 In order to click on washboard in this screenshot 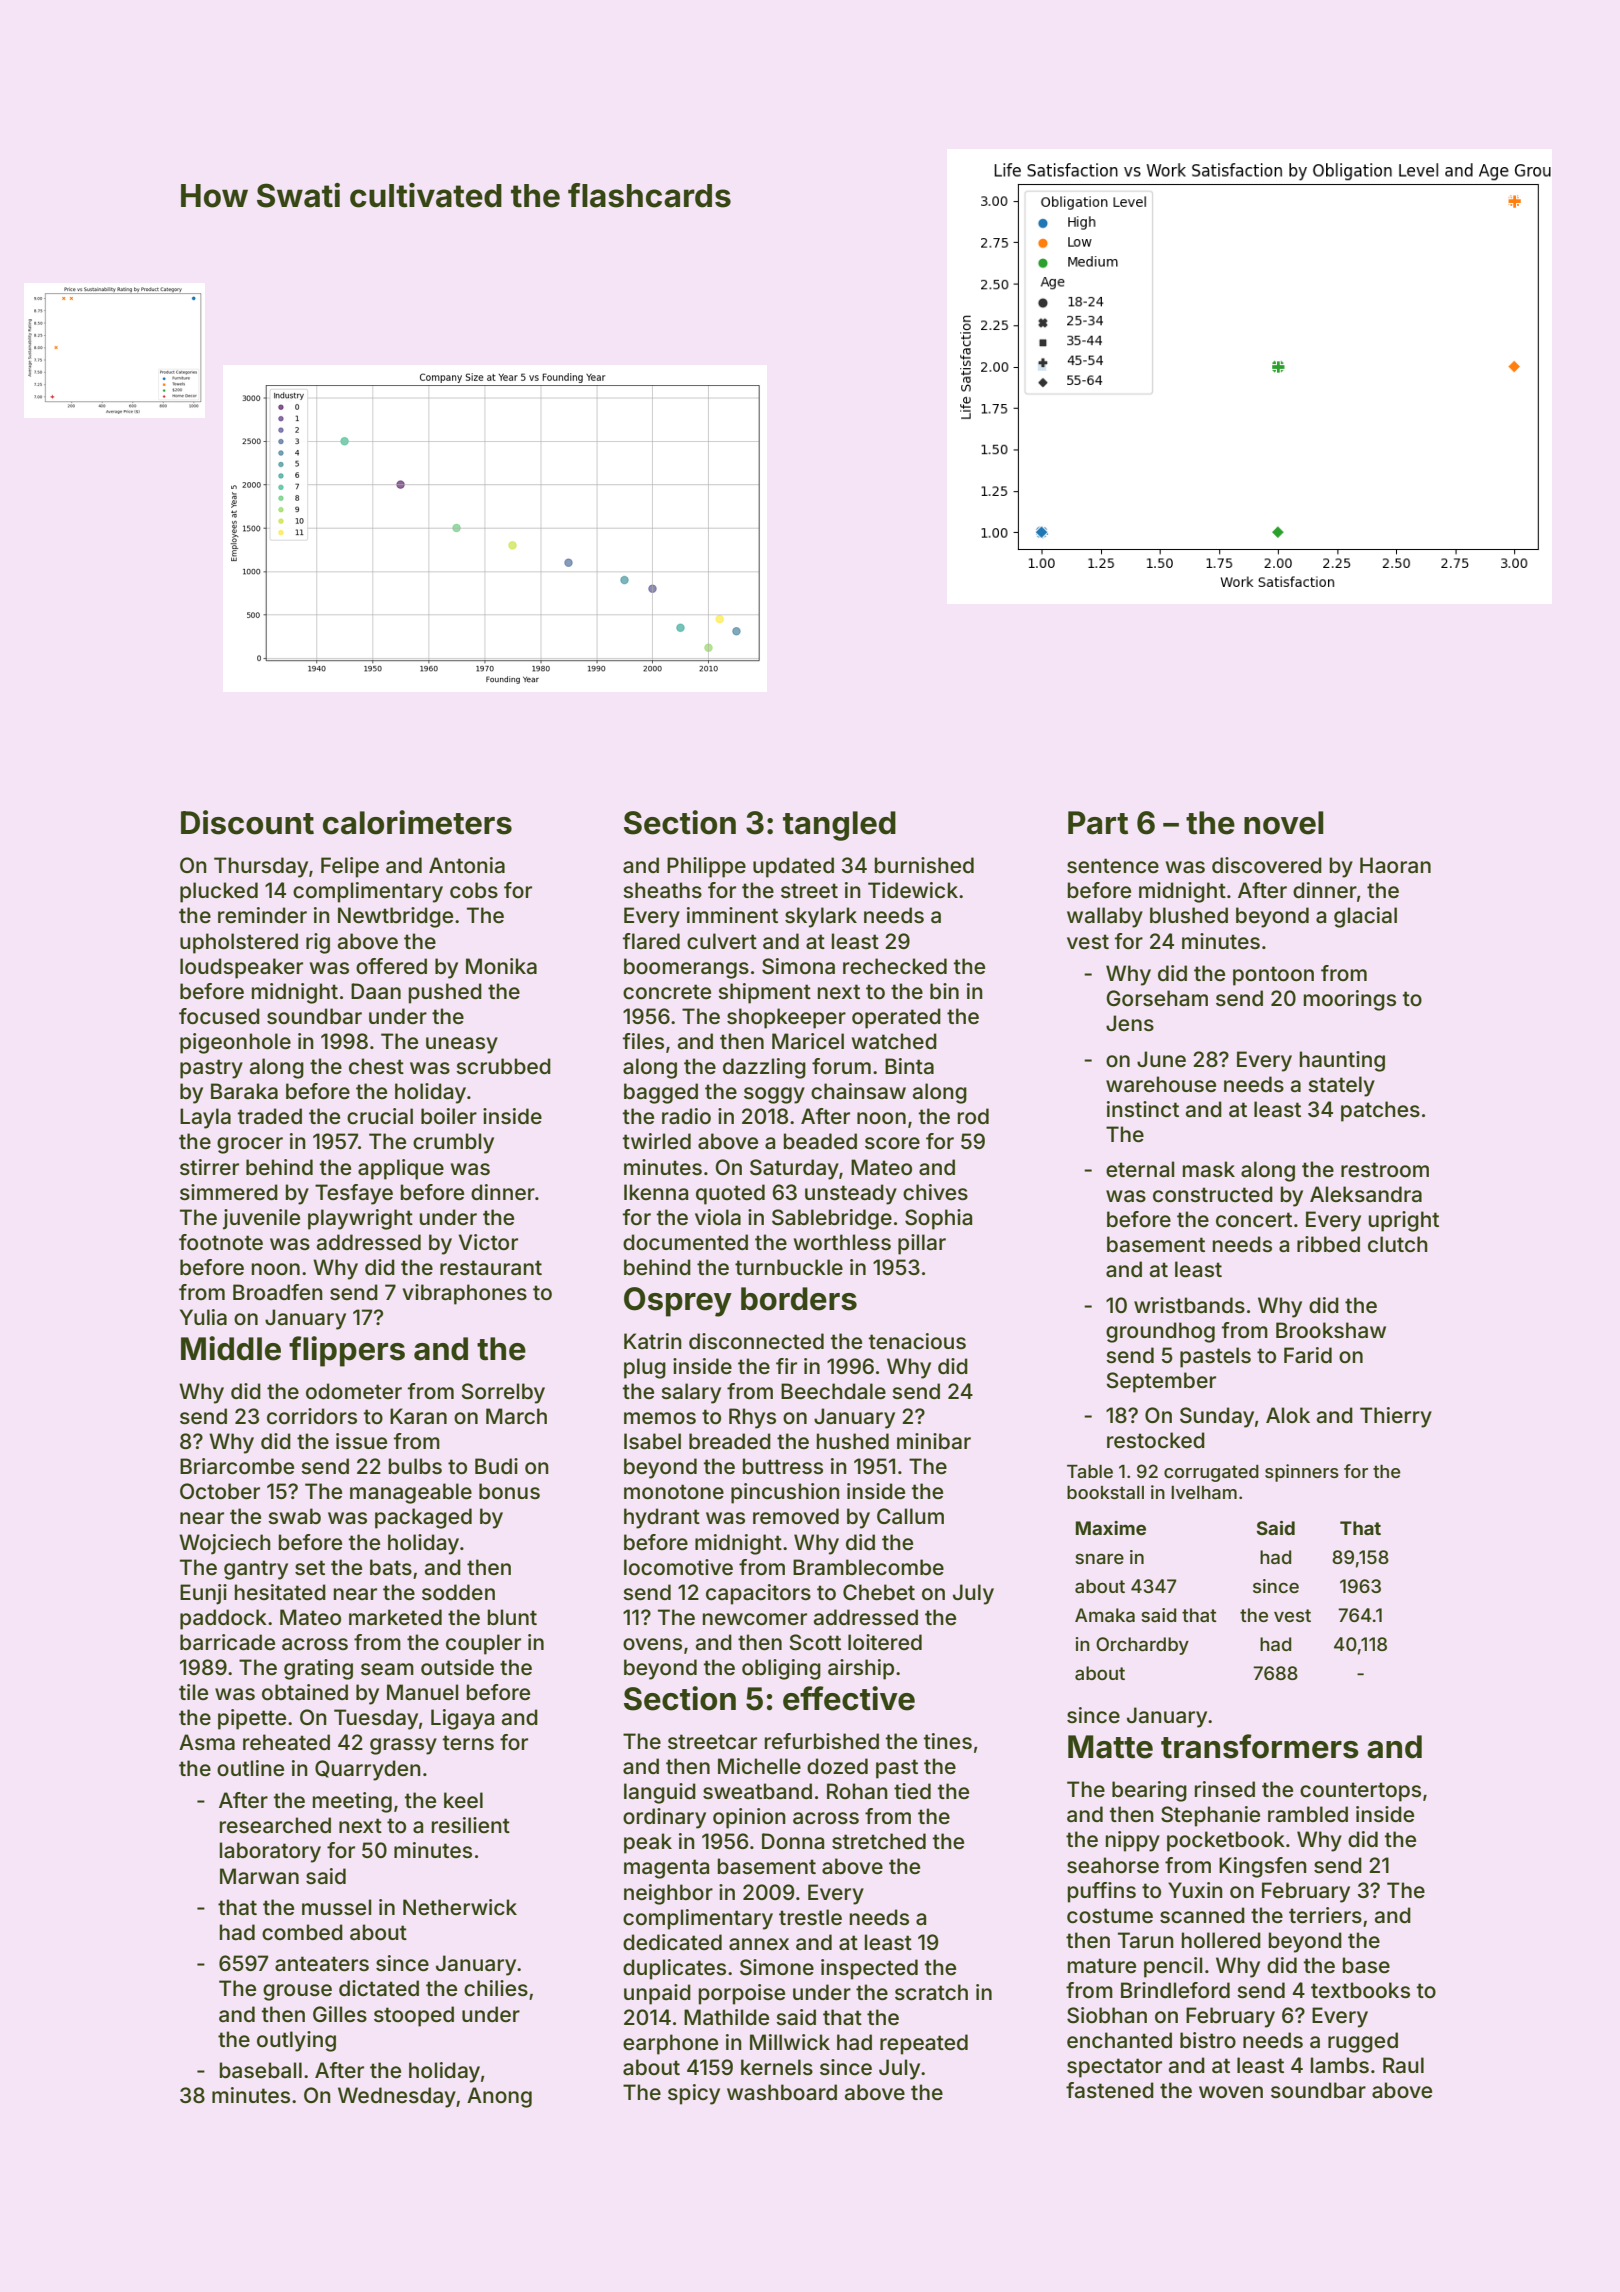, I will do `click(782, 2092)`.
